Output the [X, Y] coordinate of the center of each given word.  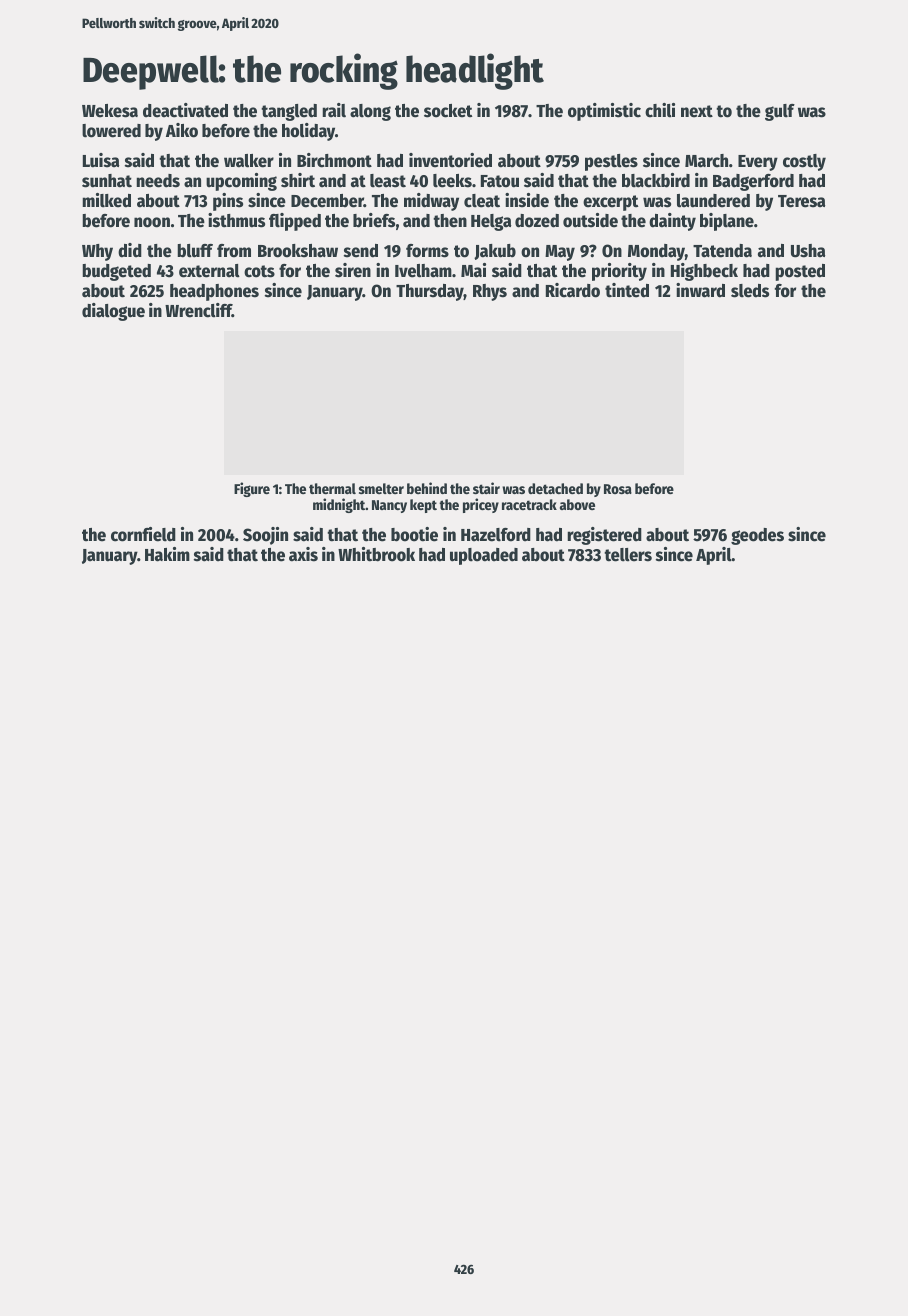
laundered [713, 201]
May [560, 253]
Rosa [618, 489]
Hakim [167, 554]
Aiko [182, 130]
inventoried [450, 160]
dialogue [113, 312]
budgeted [116, 272]
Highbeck [704, 272]
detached [555, 488]
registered [604, 536]
